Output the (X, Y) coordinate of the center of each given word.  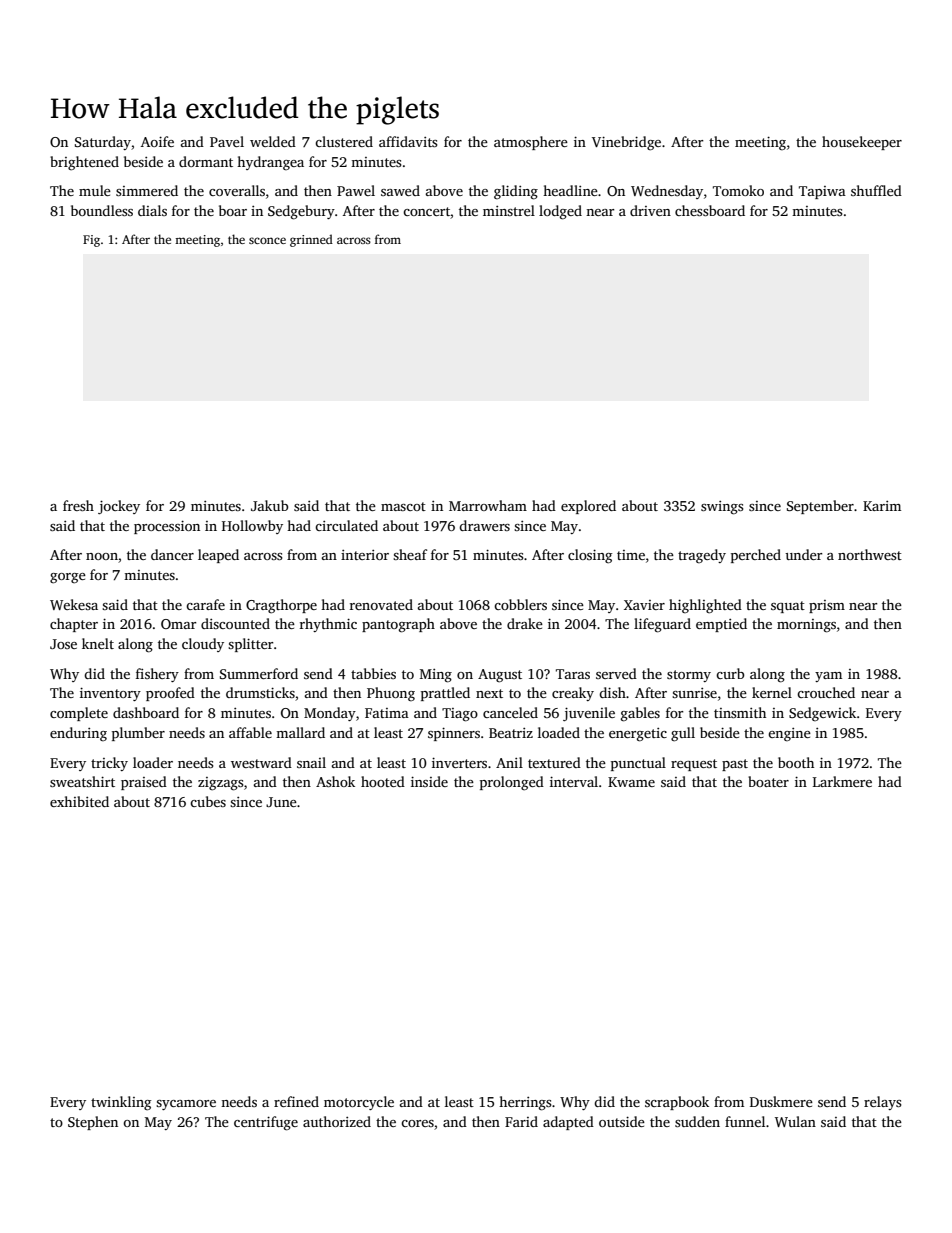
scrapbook (677, 1103)
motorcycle (359, 1103)
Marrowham (488, 505)
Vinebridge (626, 143)
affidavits (408, 141)
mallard (300, 732)
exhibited (79, 801)
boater (768, 781)
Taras (573, 674)
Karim (882, 506)
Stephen (93, 1123)
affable (250, 732)
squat (788, 607)
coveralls (237, 190)
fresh (78, 505)
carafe (205, 604)
